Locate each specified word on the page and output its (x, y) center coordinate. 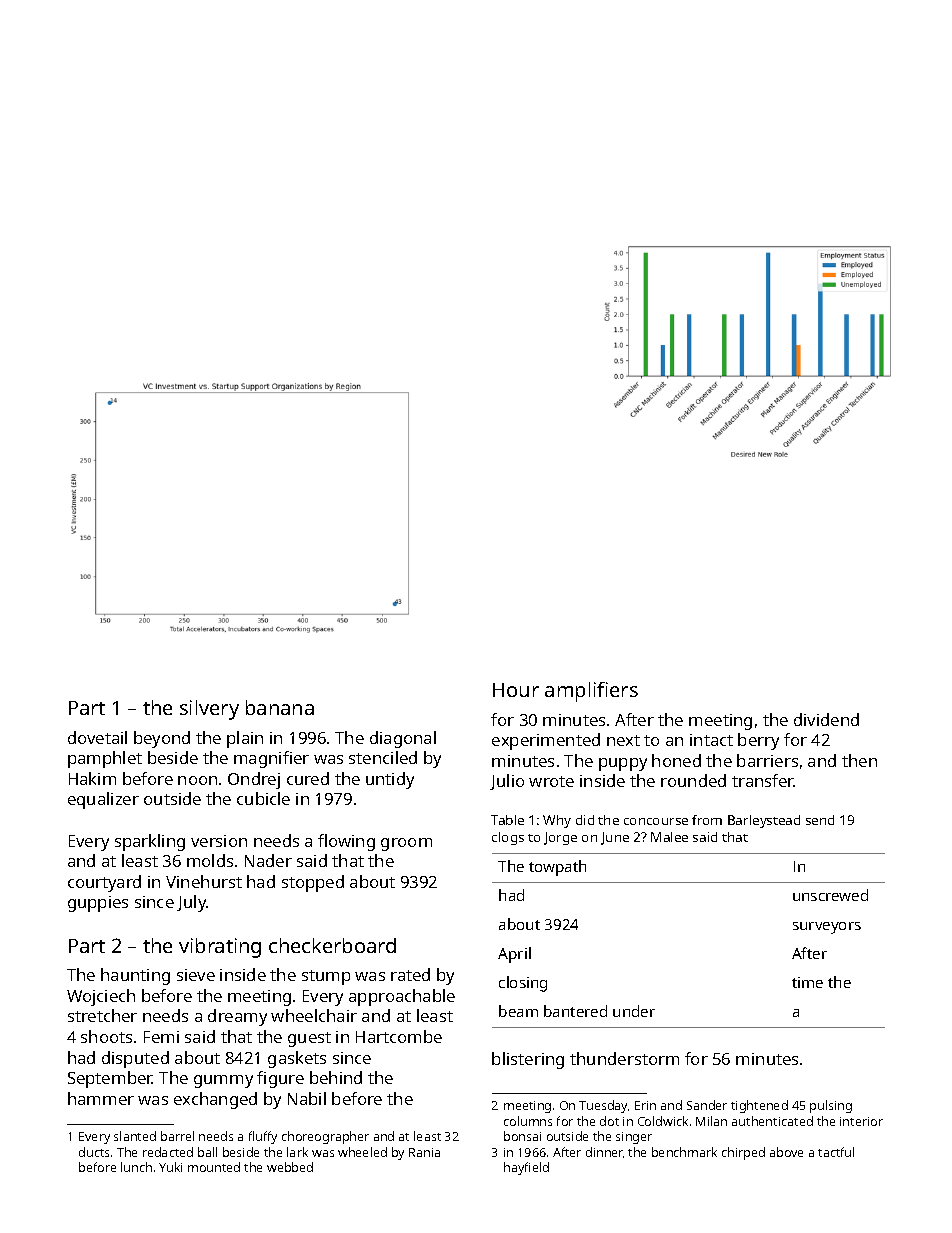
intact (711, 740)
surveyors (827, 928)
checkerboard (332, 945)
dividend (826, 719)
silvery (209, 710)
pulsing (831, 1106)
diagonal (403, 739)
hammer (101, 1098)
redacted (168, 1152)
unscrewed (830, 895)
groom (406, 844)
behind (336, 1077)
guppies (98, 904)
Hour (516, 690)
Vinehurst (204, 881)
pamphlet (105, 759)
